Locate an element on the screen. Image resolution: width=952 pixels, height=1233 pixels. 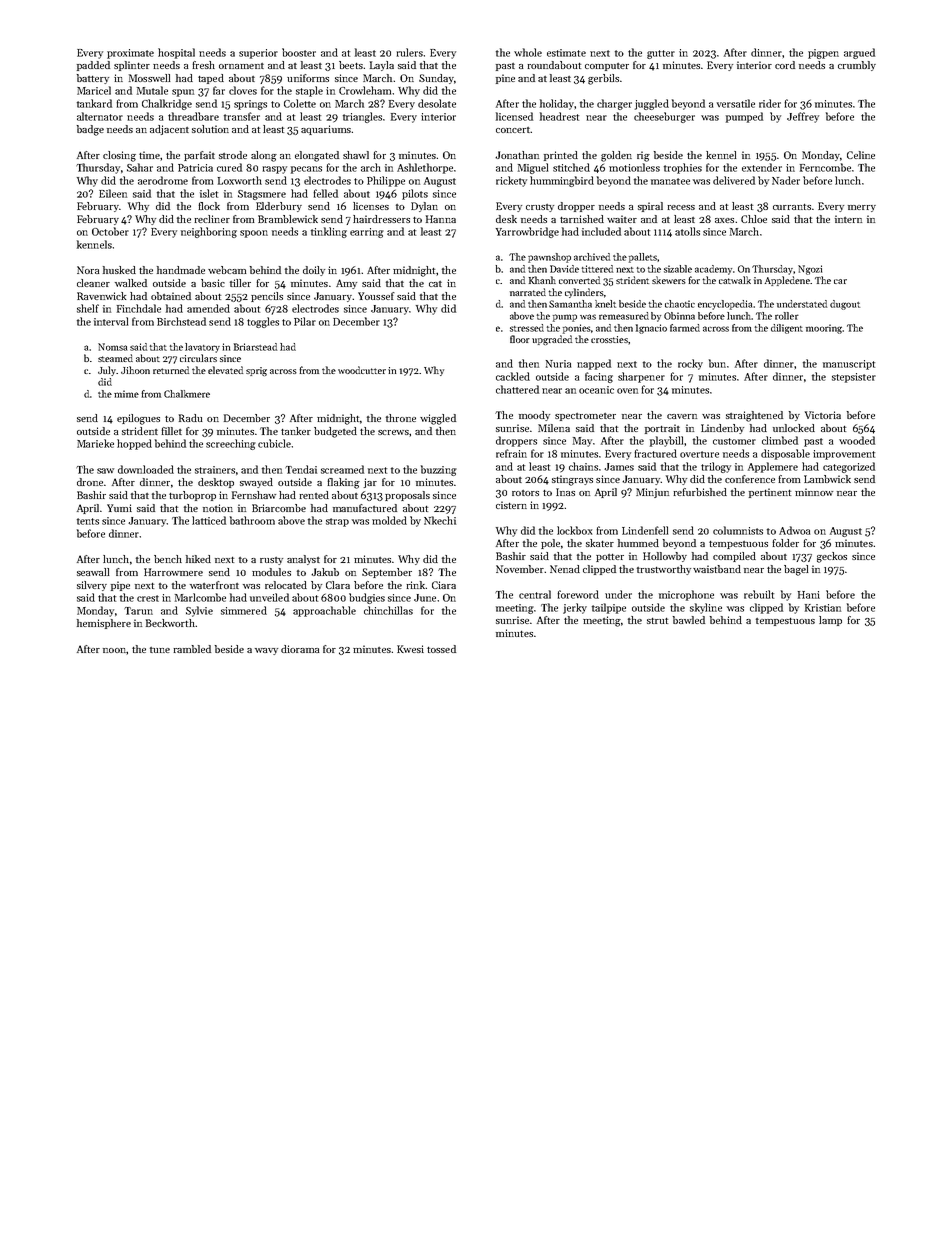
Ciara is located at coordinates (444, 585).
